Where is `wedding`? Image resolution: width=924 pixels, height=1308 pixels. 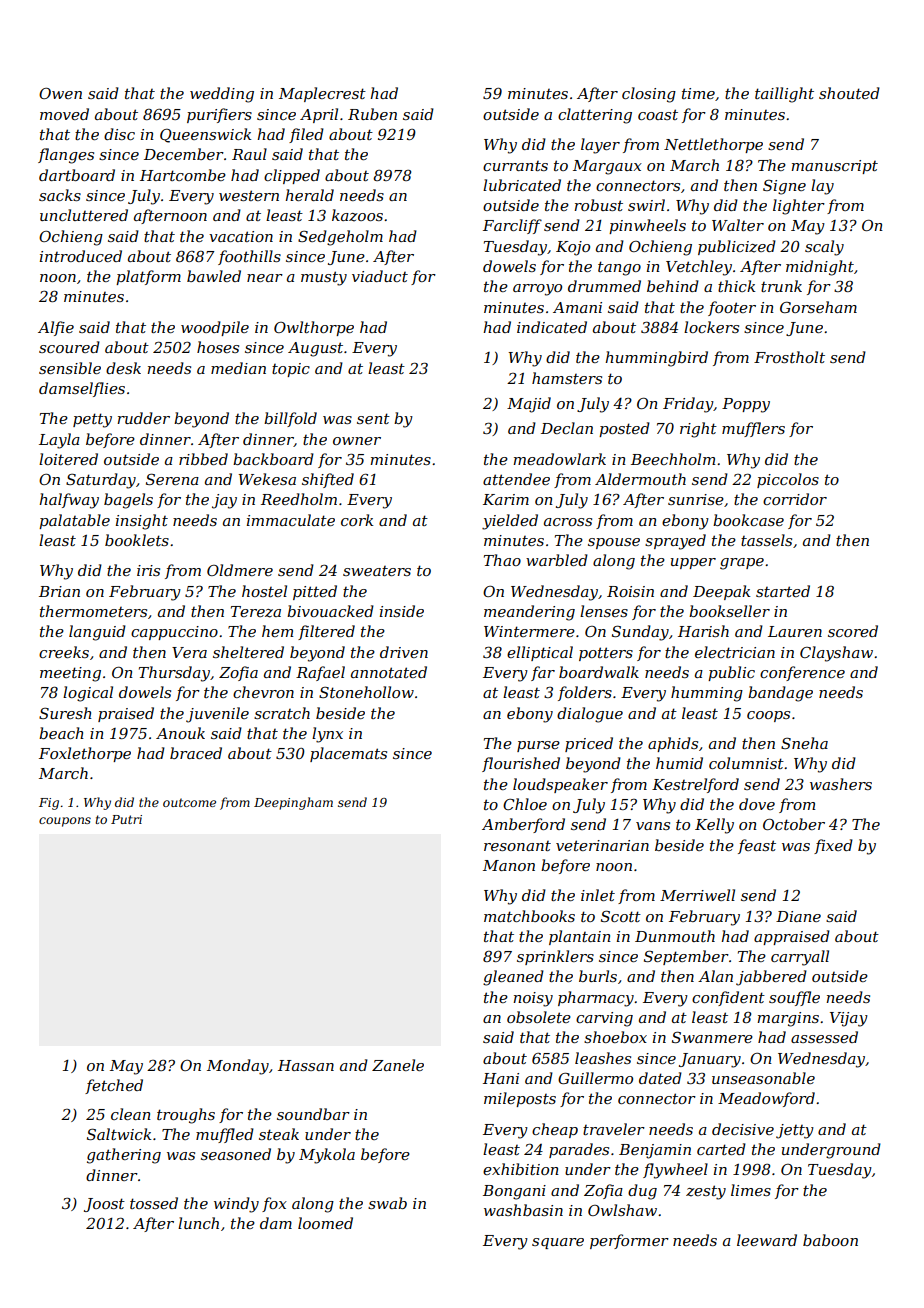 wedding is located at coordinates (222, 95).
